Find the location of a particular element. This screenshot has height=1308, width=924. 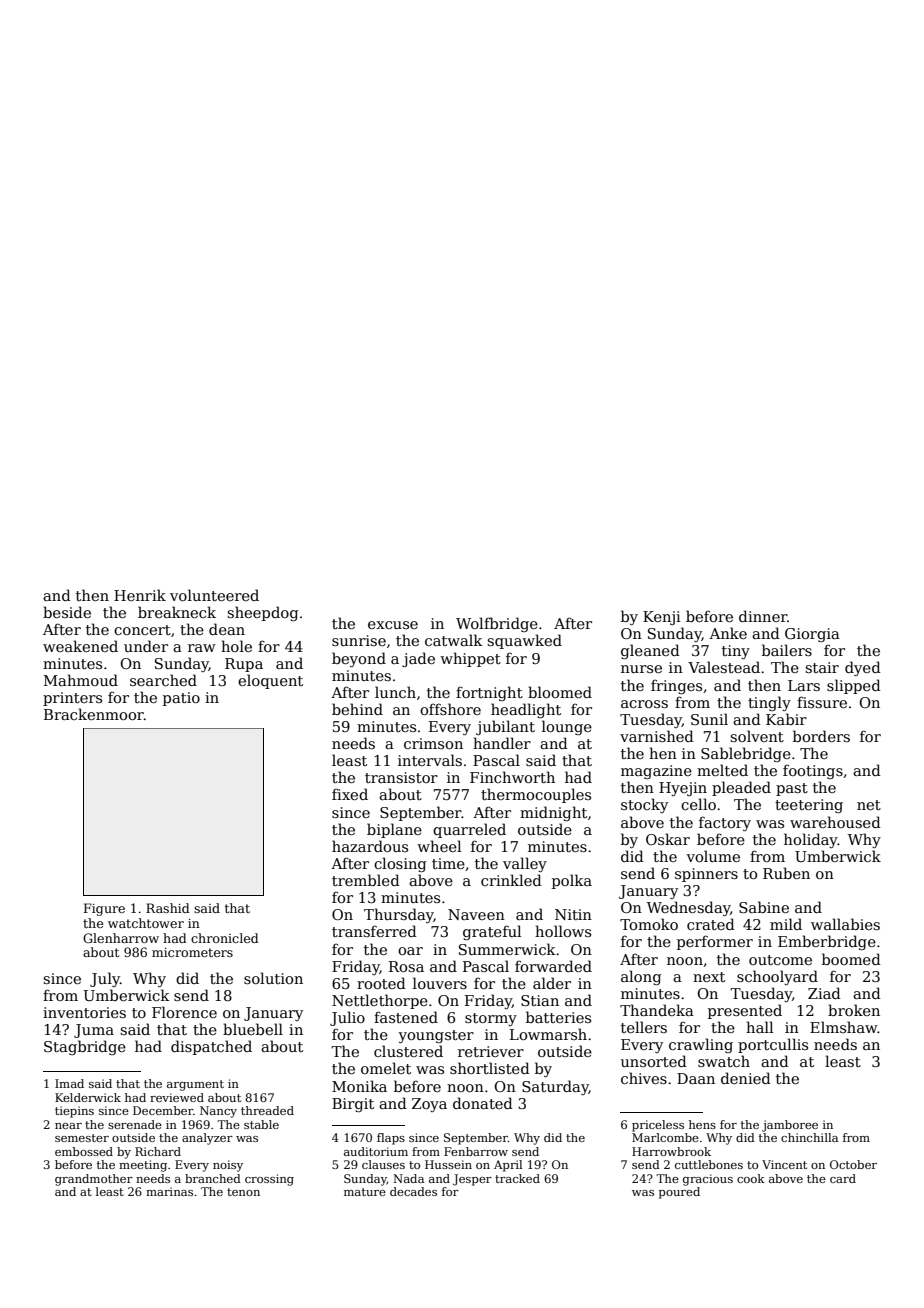

marinas is located at coordinates (169, 1191).
